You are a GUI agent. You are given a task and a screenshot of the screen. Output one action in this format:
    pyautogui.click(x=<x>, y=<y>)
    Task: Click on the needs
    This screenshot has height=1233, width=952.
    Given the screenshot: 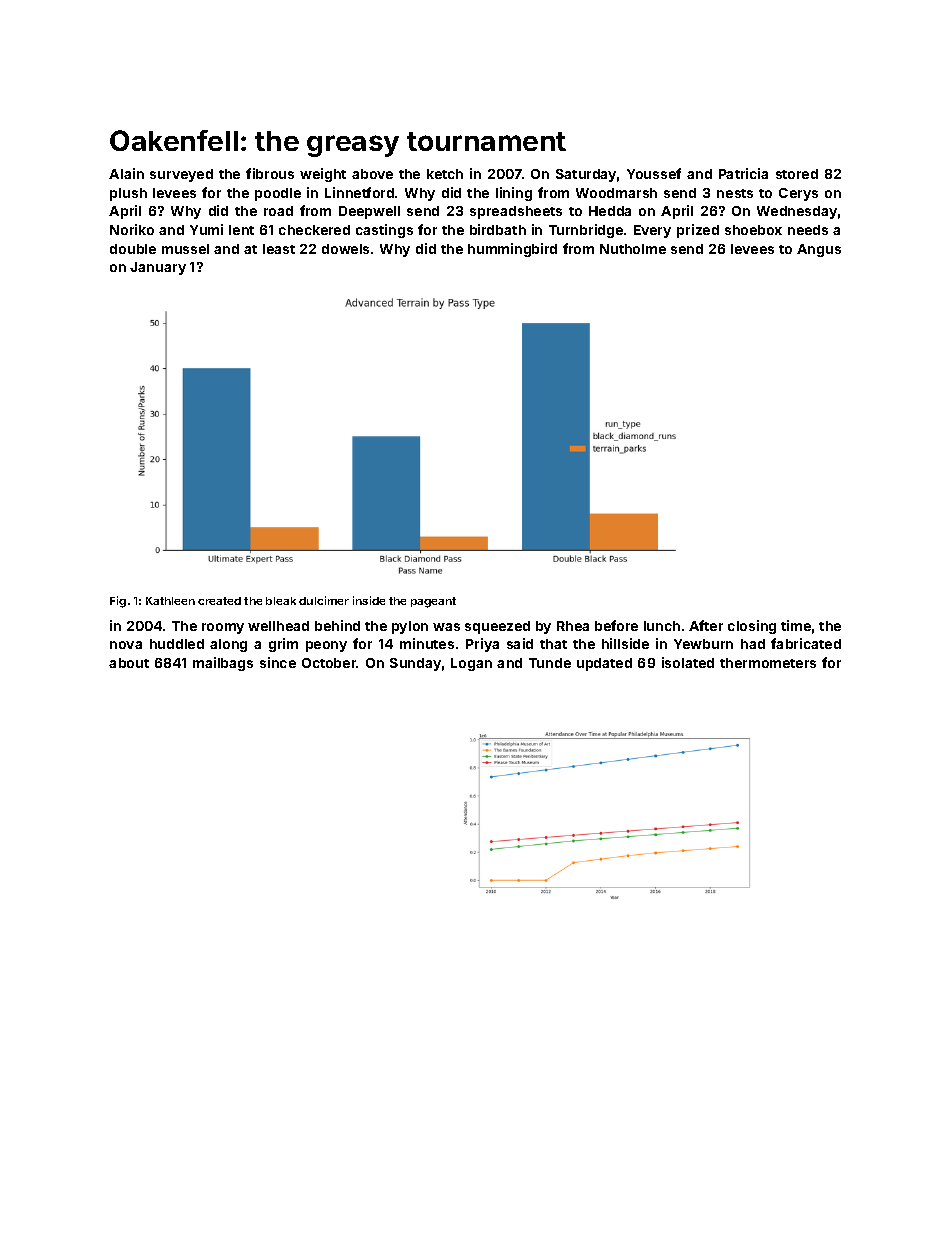 What is the action you would take?
    pyautogui.click(x=808, y=230)
